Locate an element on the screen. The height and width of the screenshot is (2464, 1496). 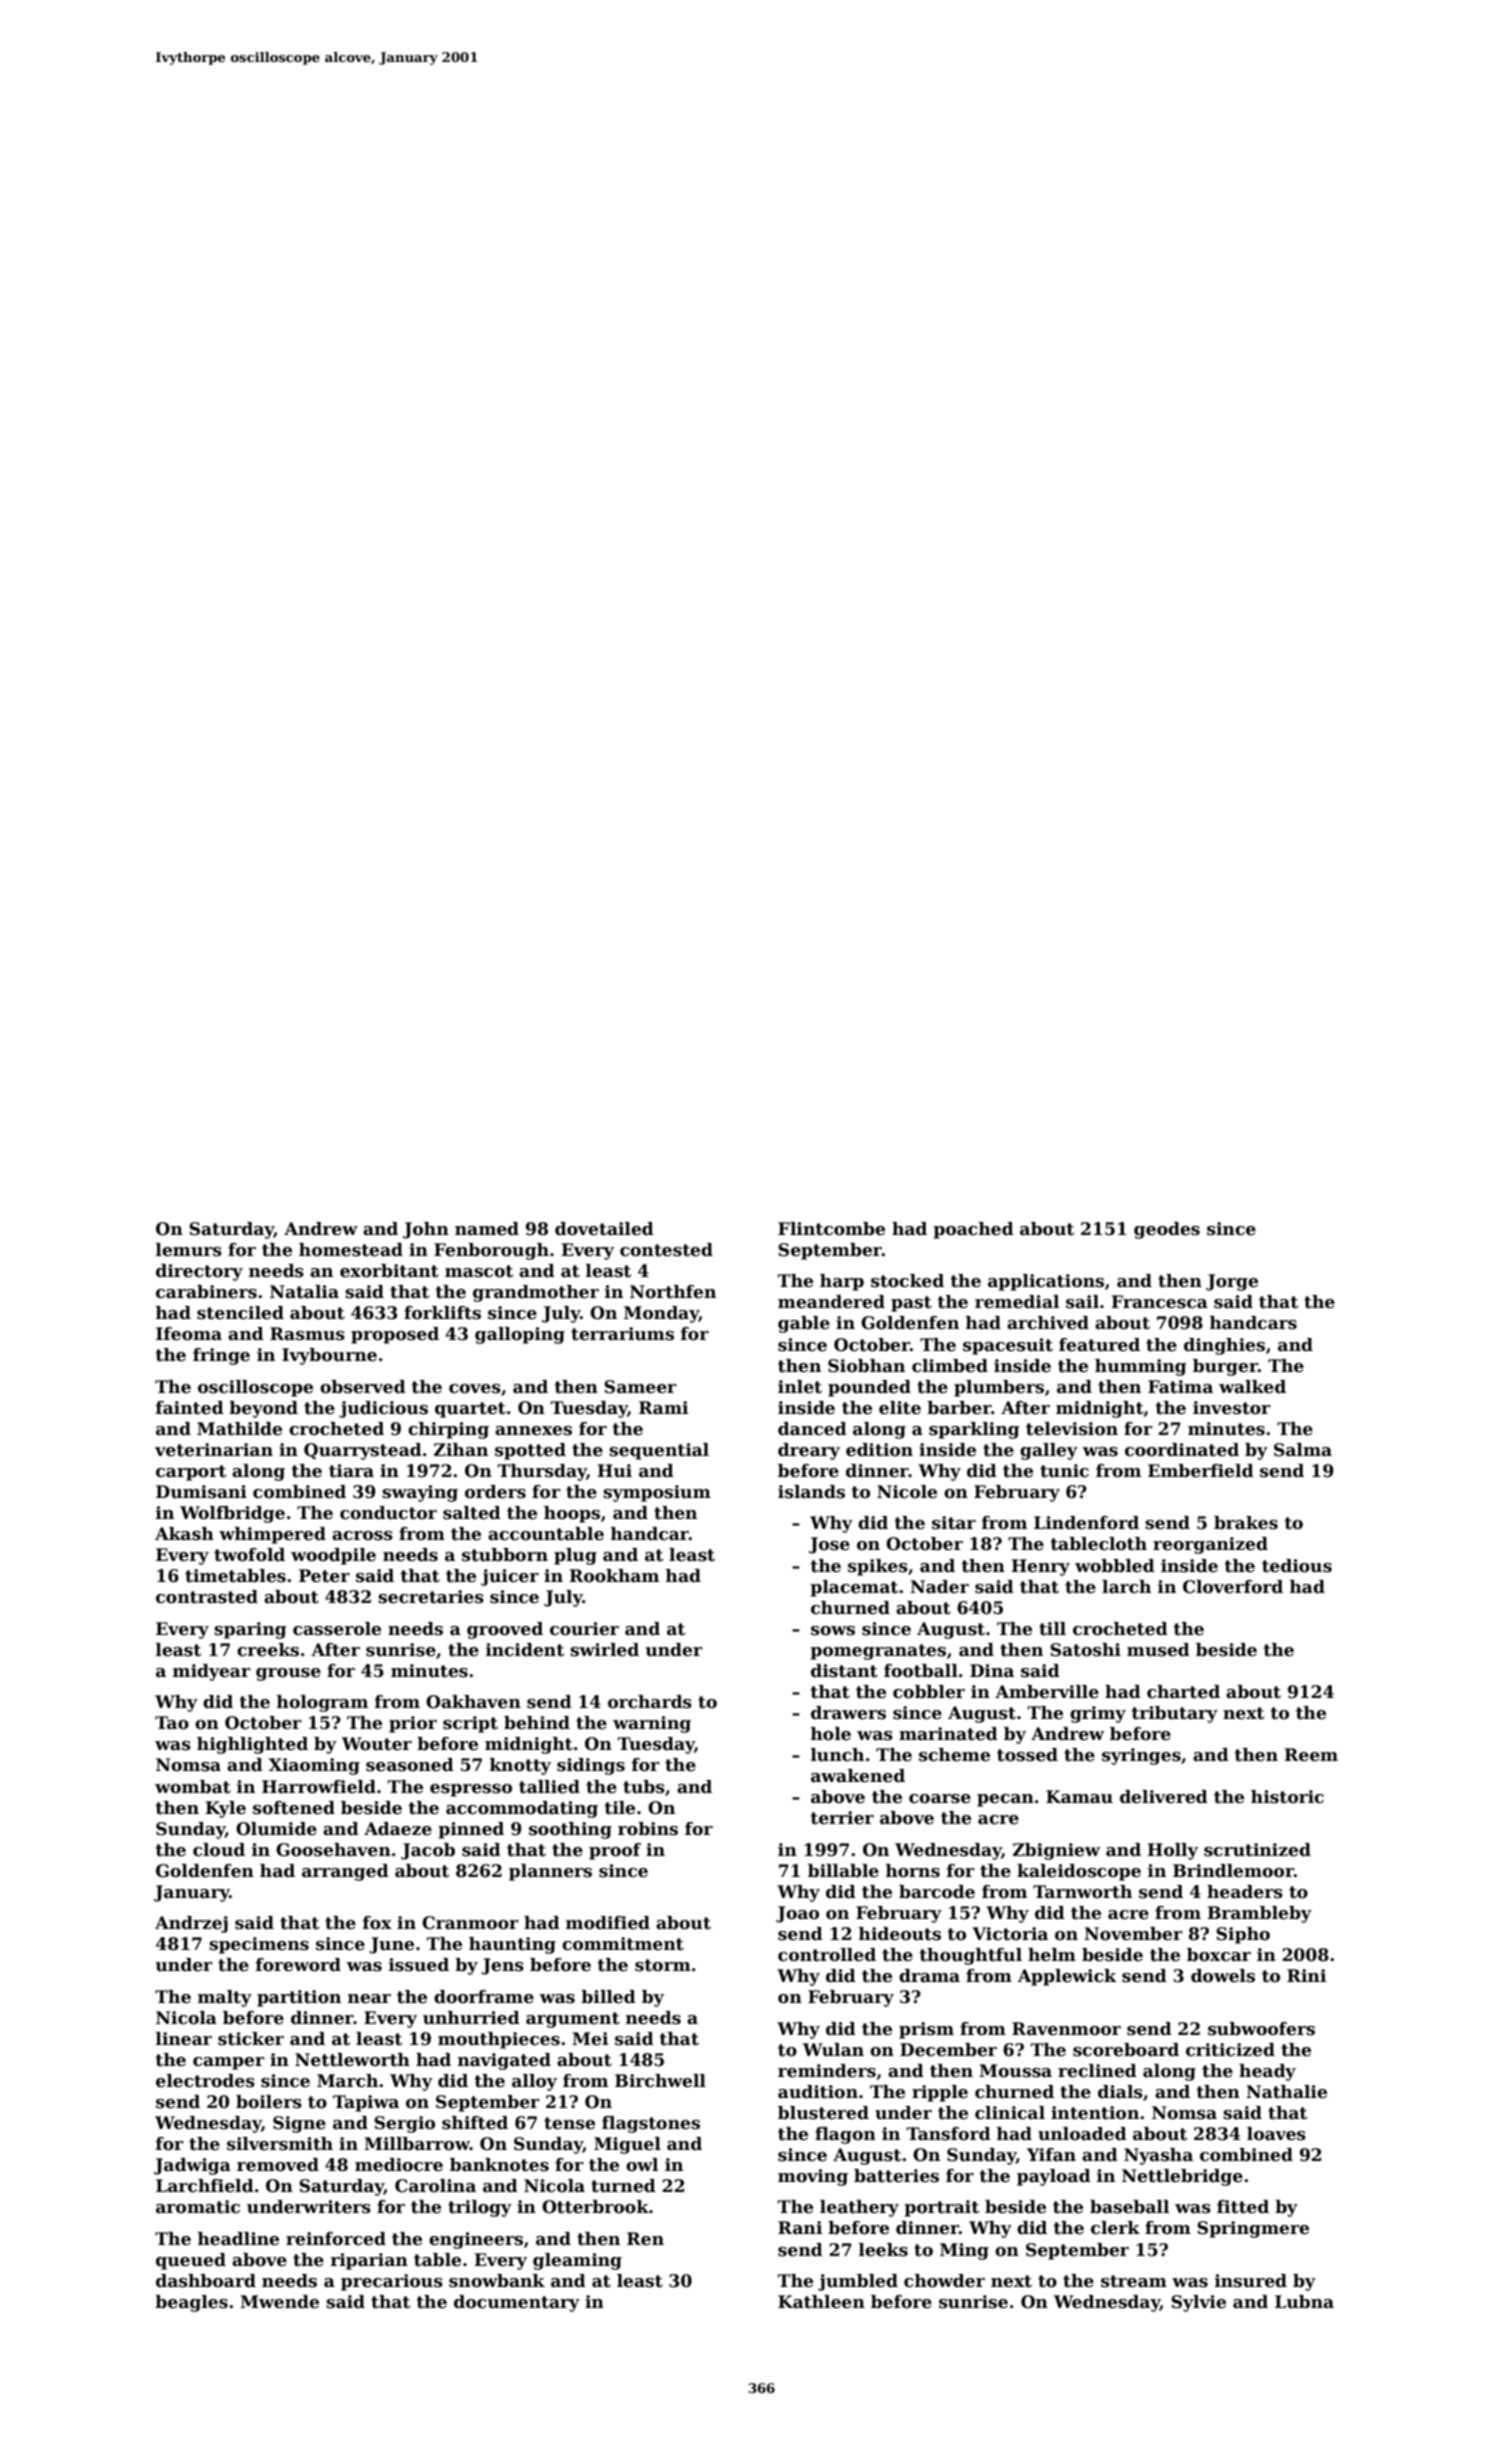
historic is located at coordinates (1287, 1797).
